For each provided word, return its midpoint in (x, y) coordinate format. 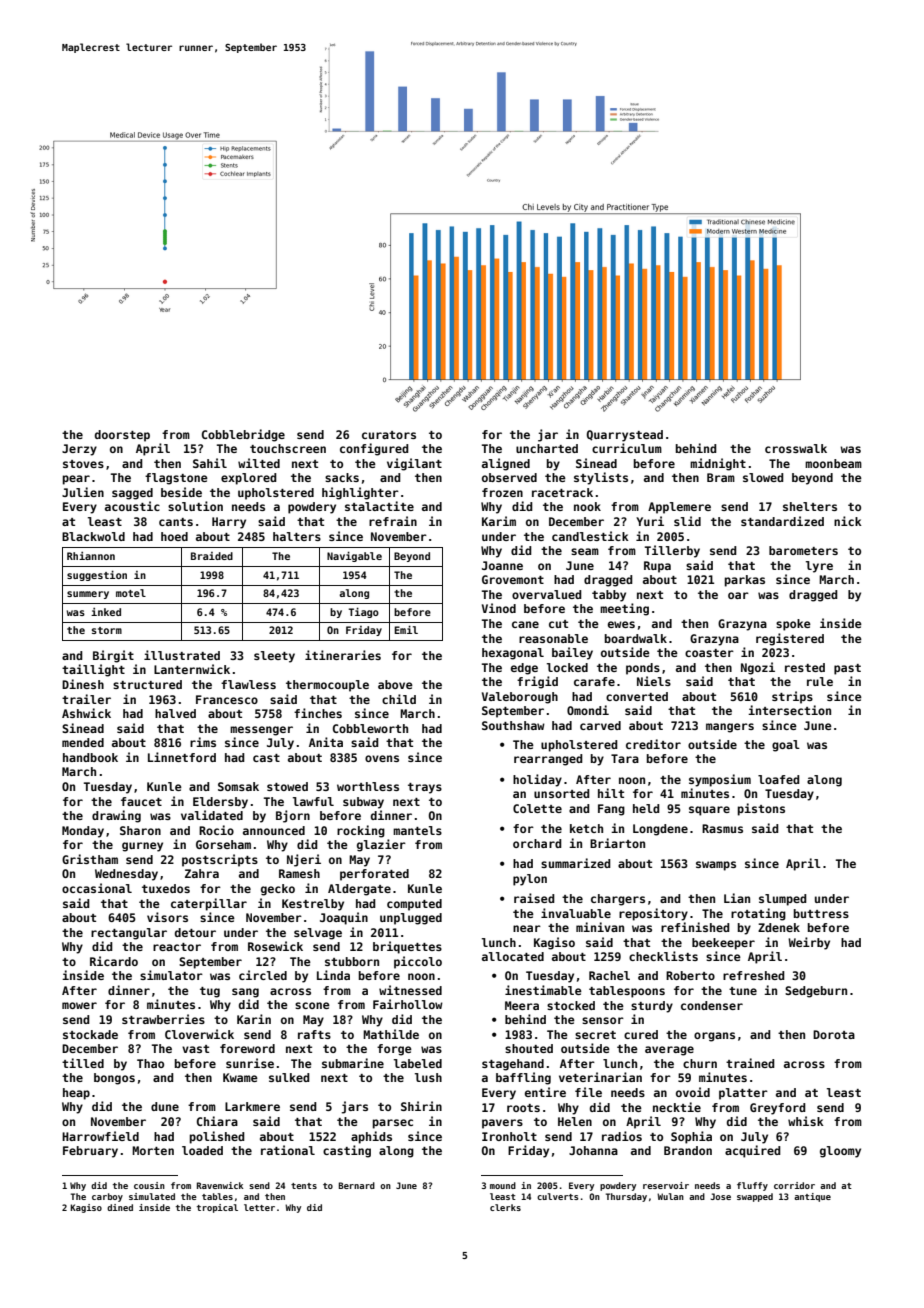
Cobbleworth (370, 728)
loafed (779, 779)
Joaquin (344, 918)
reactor (177, 947)
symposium (720, 780)
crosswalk (796, 448)
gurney (142, 847)
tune (743, 991)
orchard (537, 843)
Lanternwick (192, 669)
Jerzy (79, 450)
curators (389, 435)
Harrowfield (100, 1136)
